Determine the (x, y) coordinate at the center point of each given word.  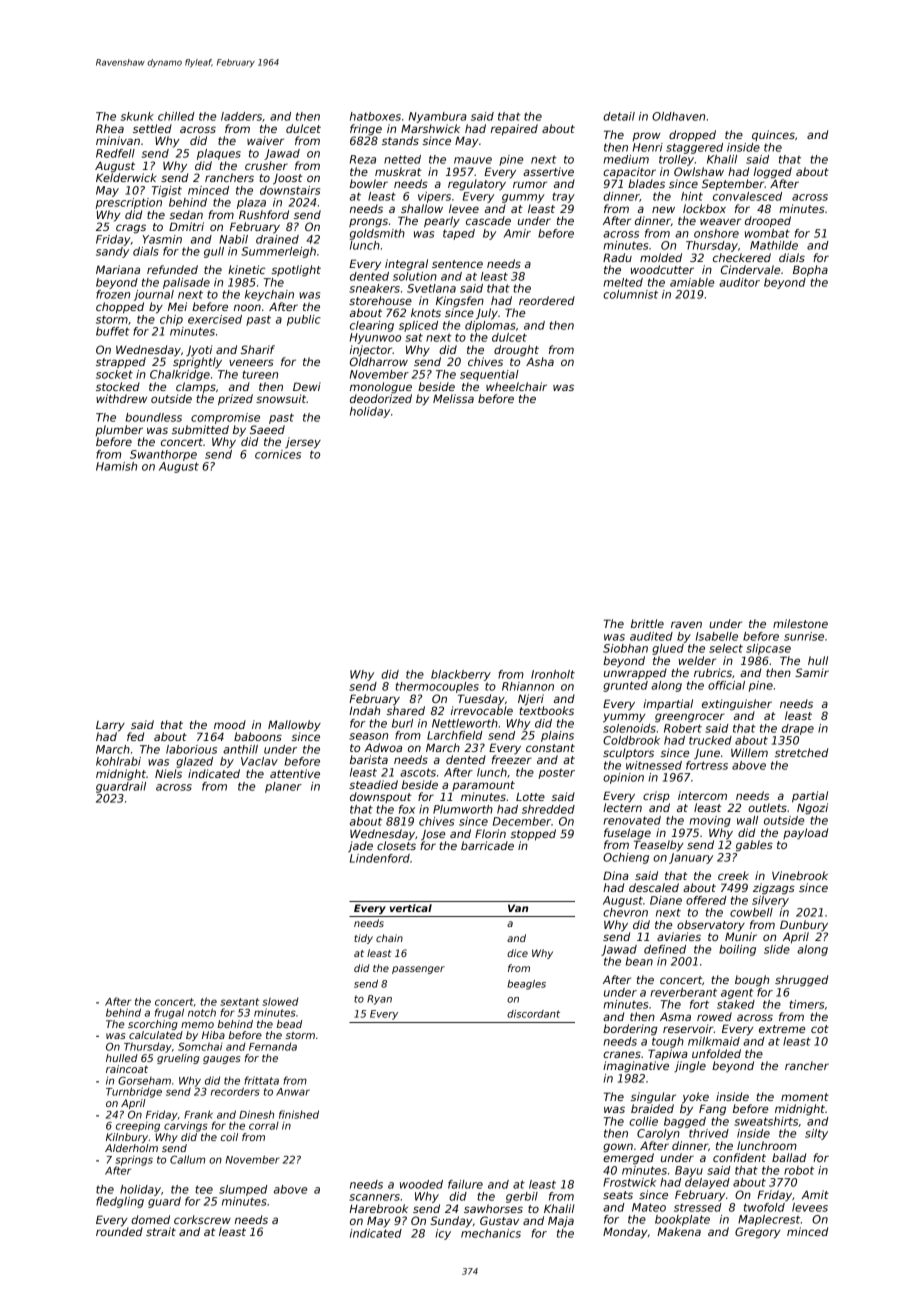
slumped (243, 1190)
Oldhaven (678, 116)
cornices (278, 454)
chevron (625, 912)
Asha (540, 361)
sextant (239, 1002)
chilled (176, 116)
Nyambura (438, 117)
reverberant (683, 992)
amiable (692, 282)
